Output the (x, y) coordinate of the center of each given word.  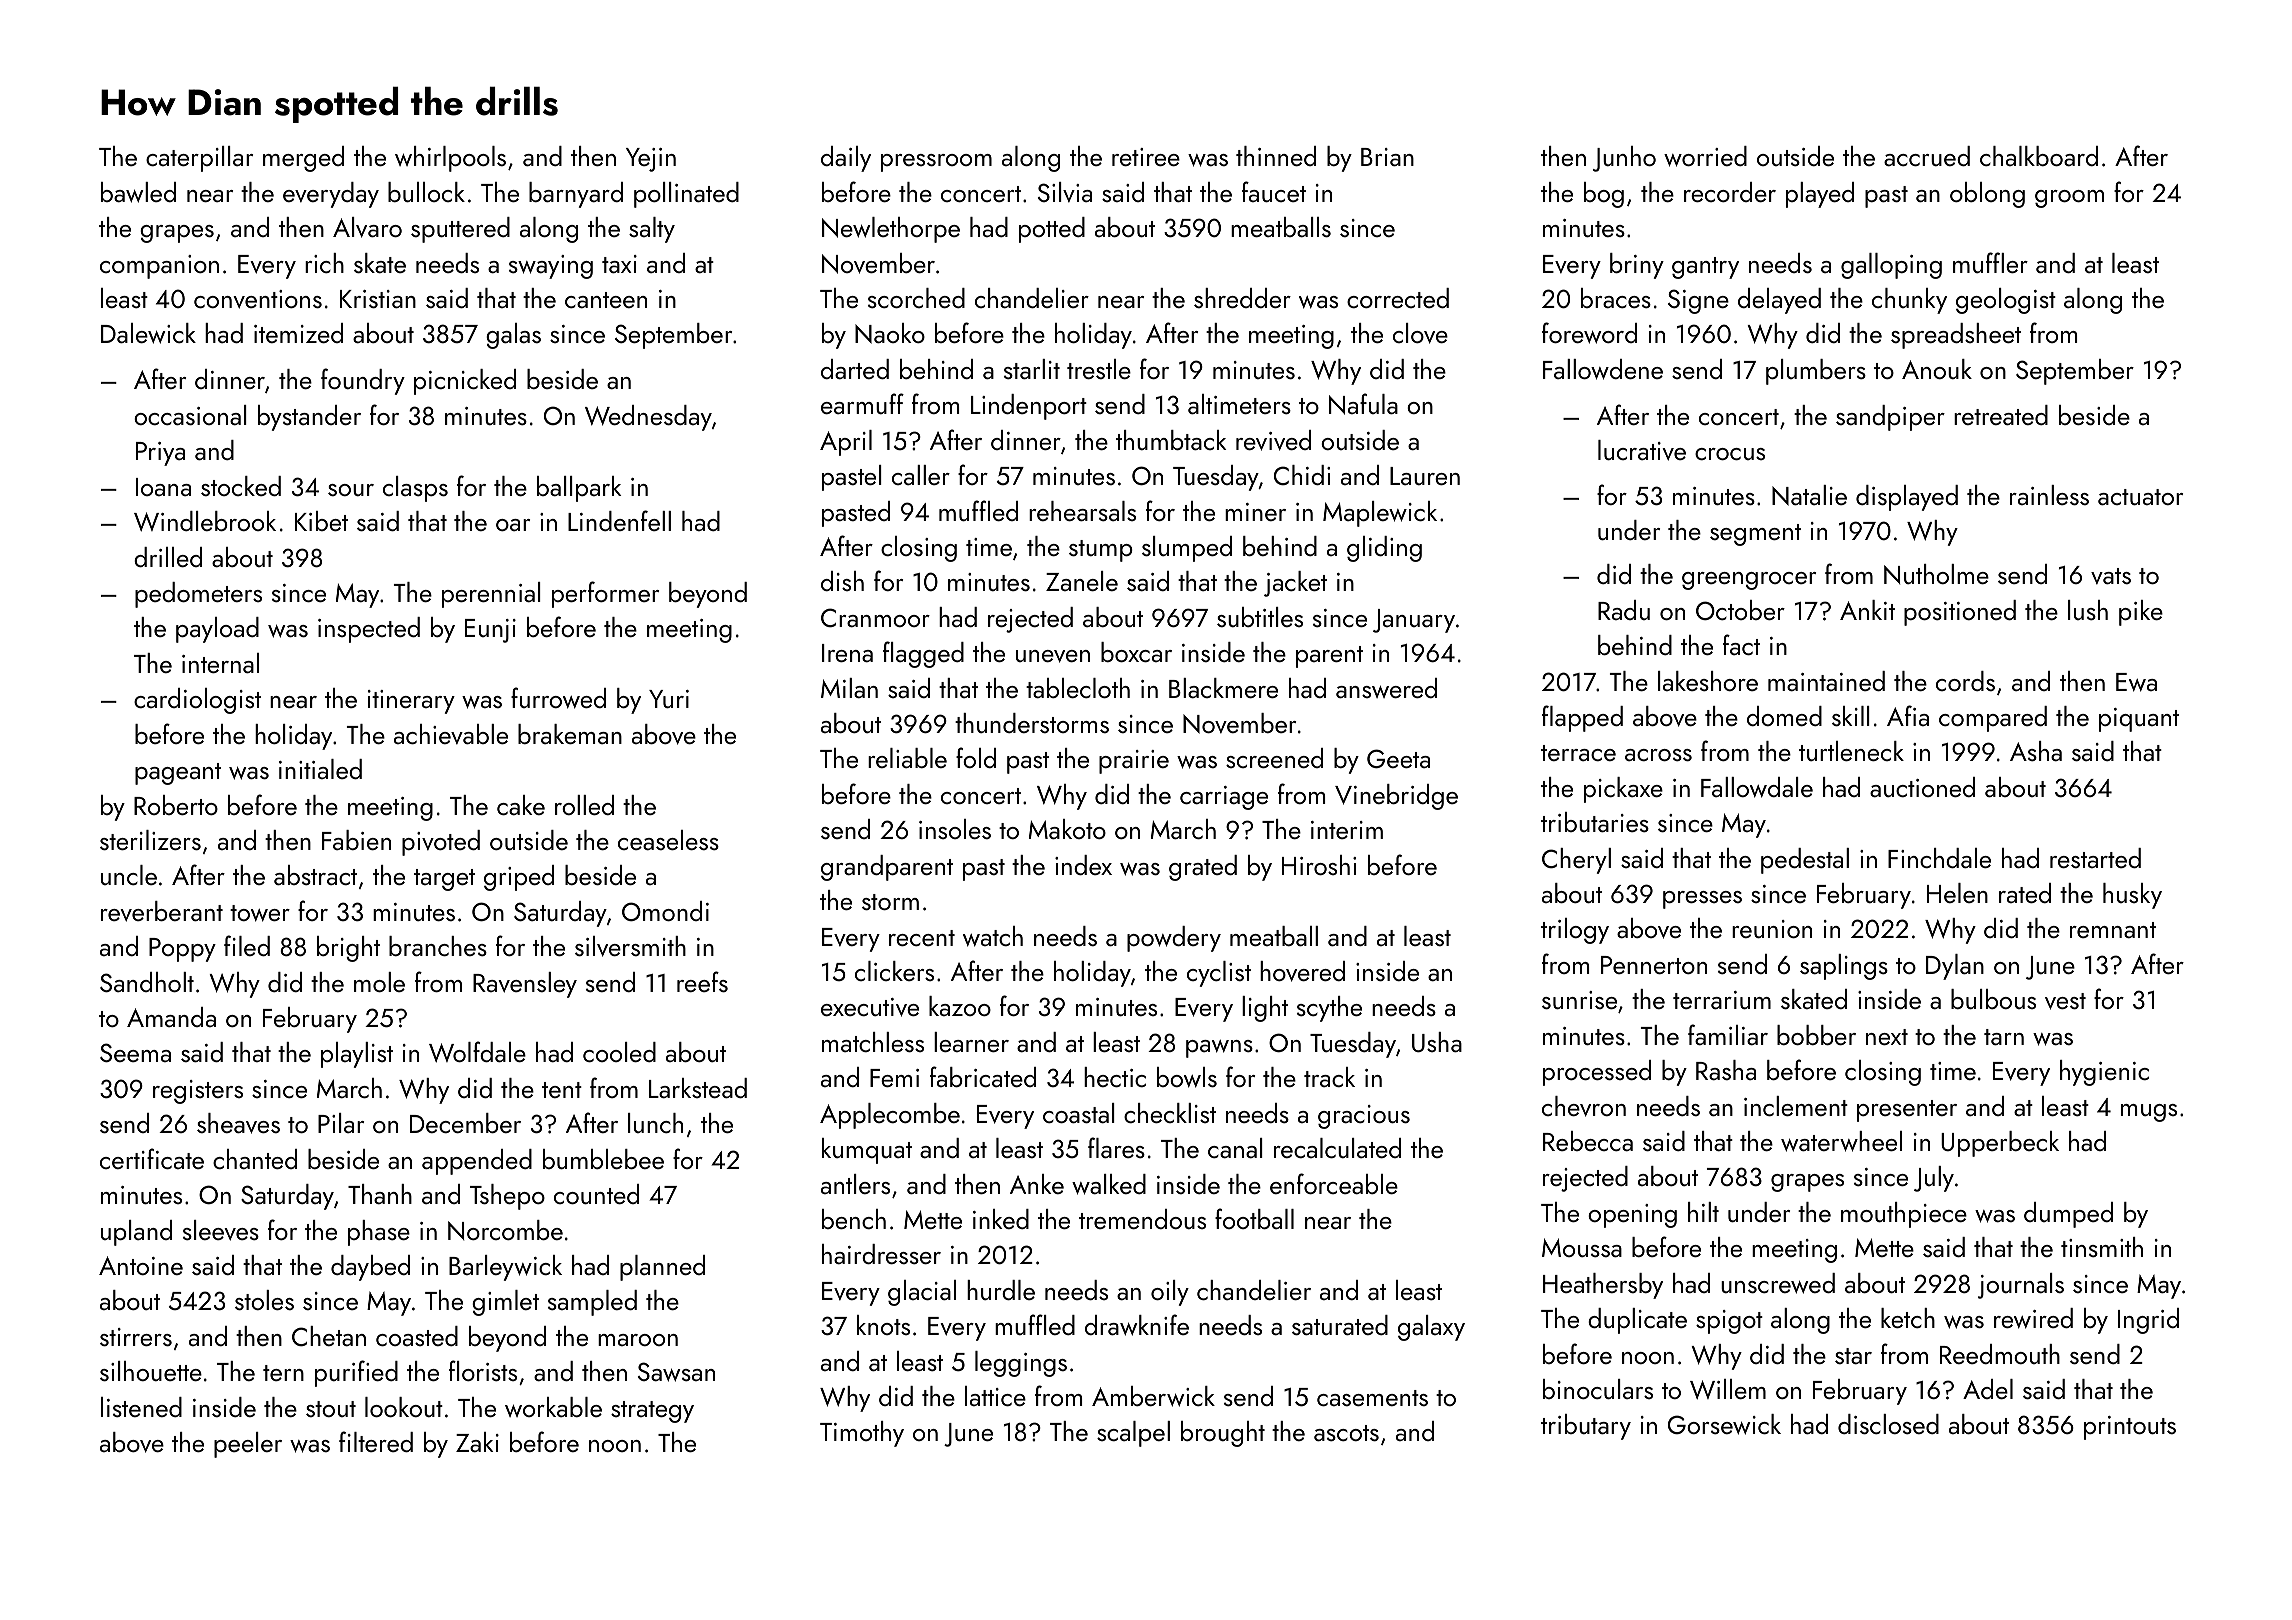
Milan (849, 688)
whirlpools (450, 159)
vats (2111, 576)
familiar (1728, 1034)
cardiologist (197, 701)
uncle (129, 875)
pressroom (936, 163)
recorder (1730, 192)
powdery (1174, 939)
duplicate (1637, 1321)
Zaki (477, 1442)
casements (1372, 1398)
